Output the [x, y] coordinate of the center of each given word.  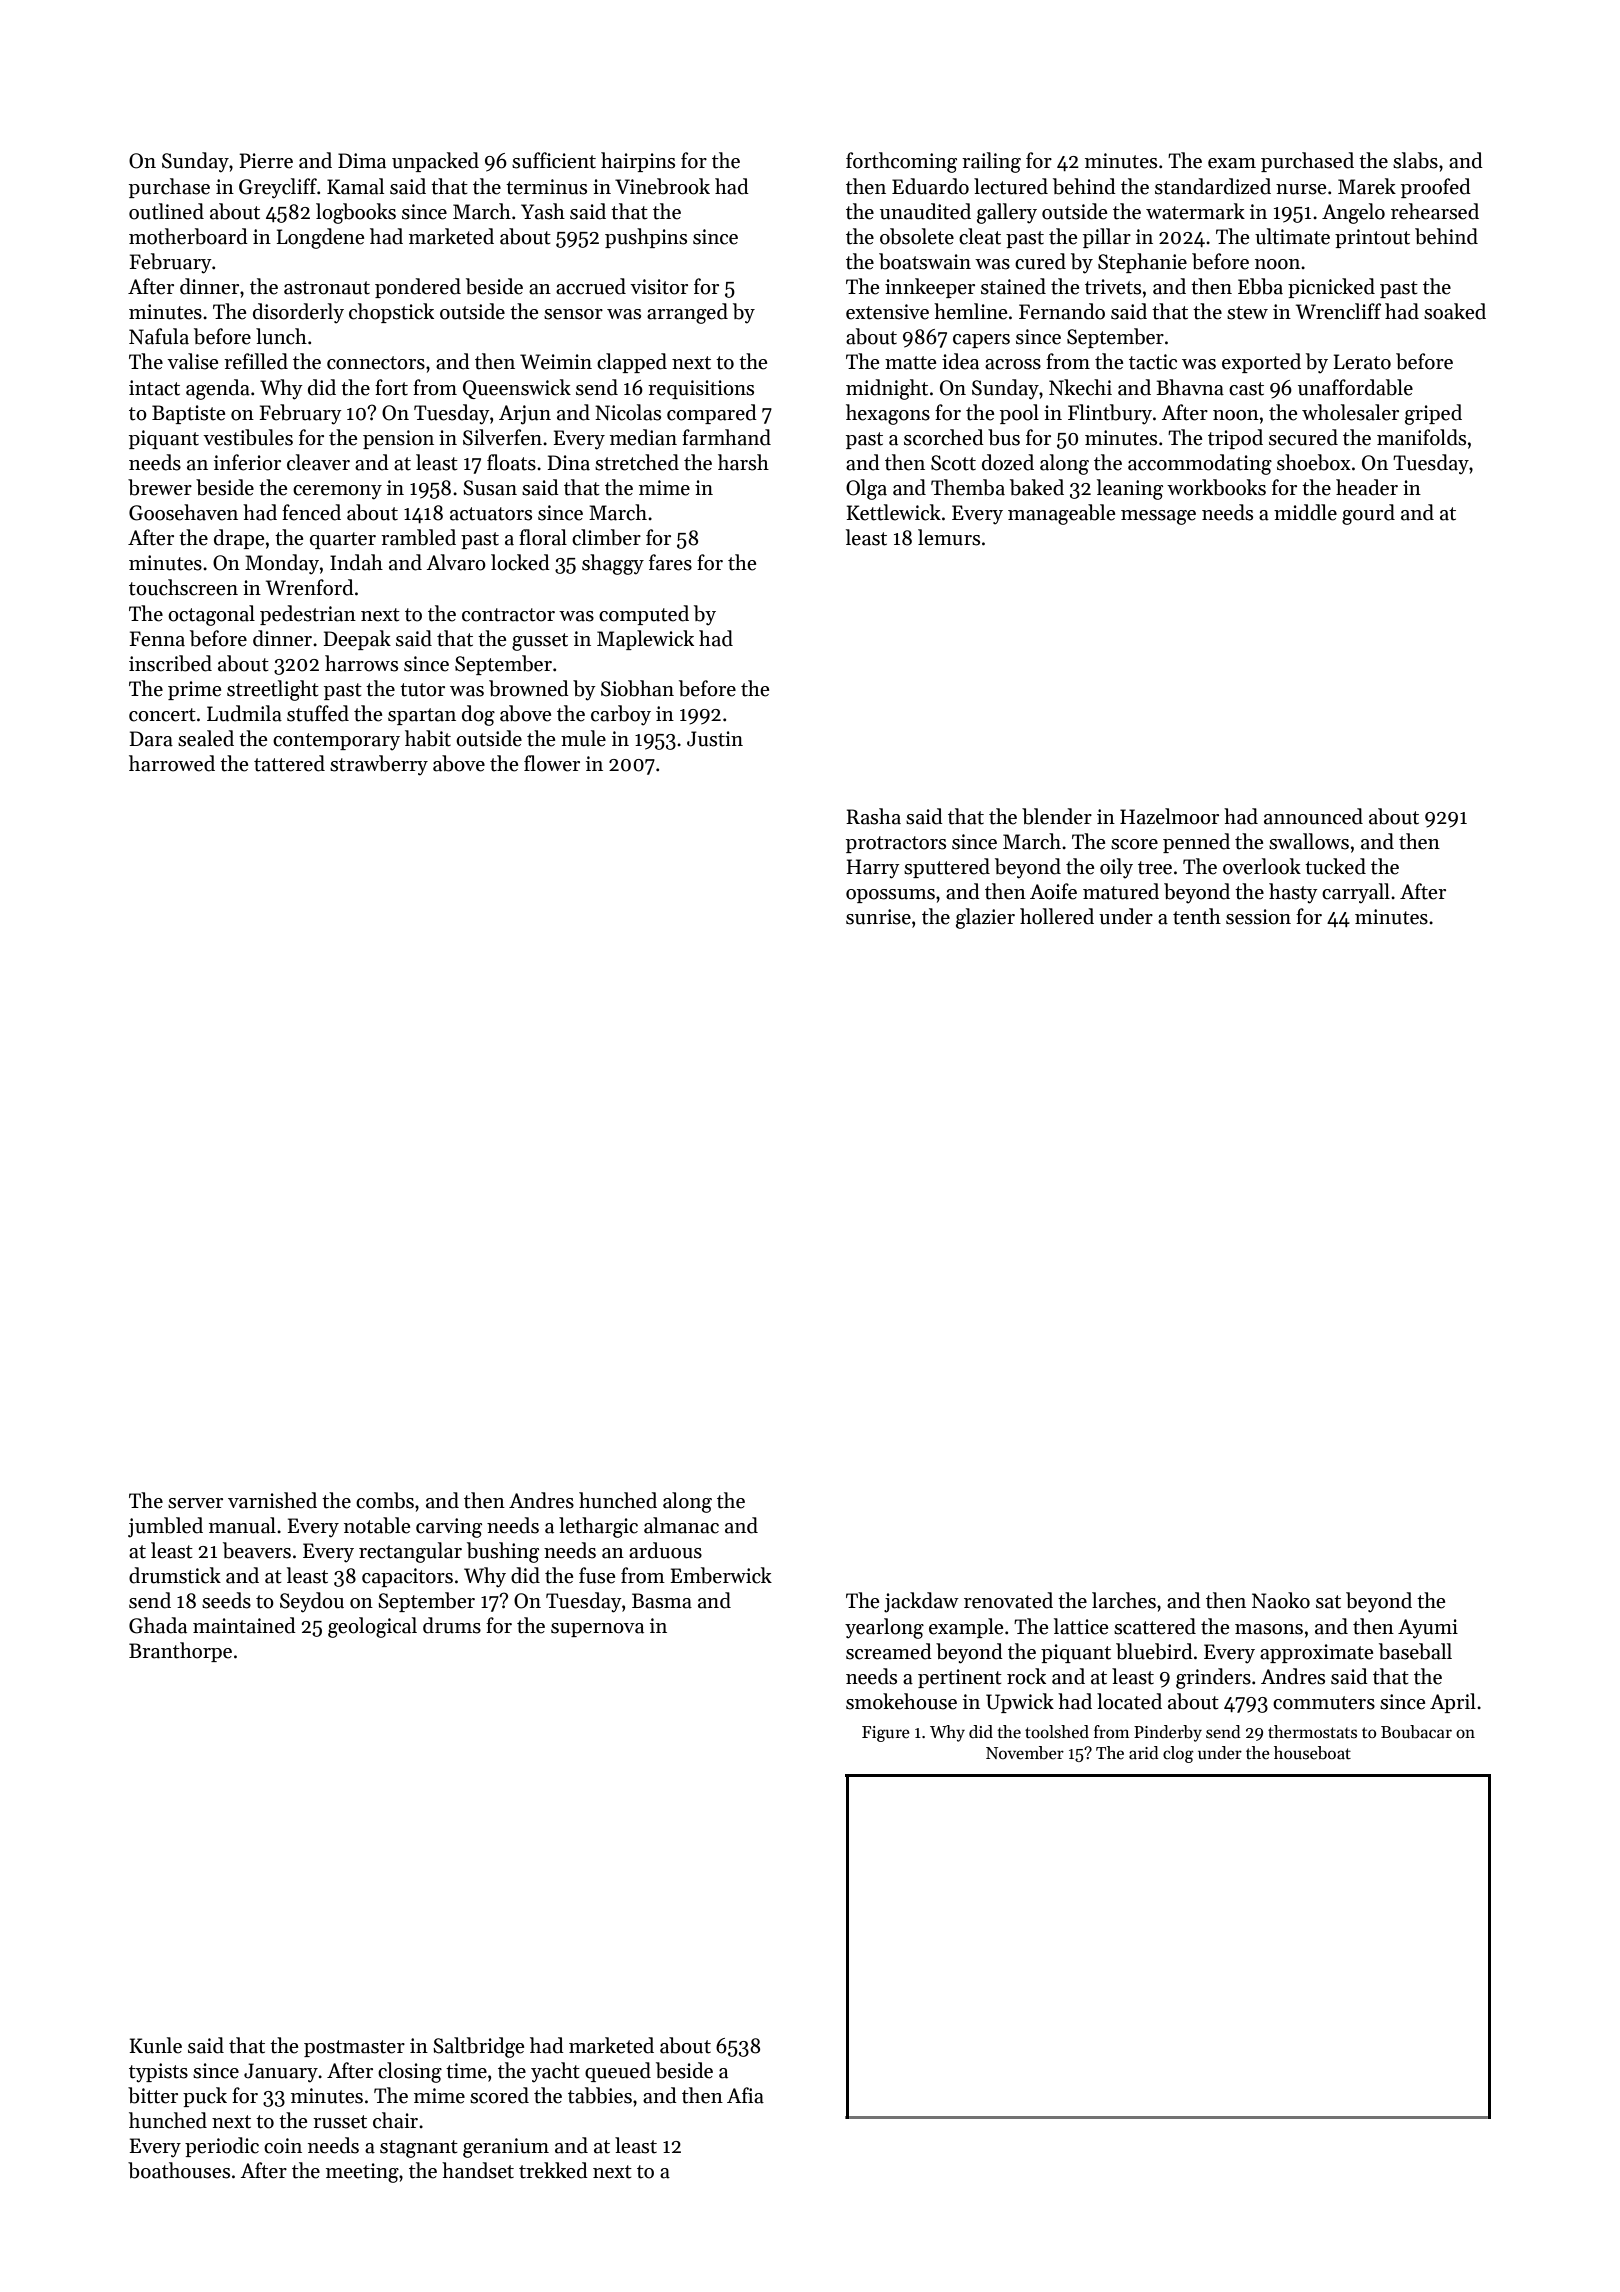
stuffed [318, 713]
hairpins [638, 162]
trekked [553, 2170]
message [1158, 517]
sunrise [878, 917]
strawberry [379, 765]
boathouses [179, 2170]
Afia [745, 2095]
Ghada [158, 1625]
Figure [886, 1734]
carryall [1356, 893]
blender [1057, 816]
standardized [1213, 186]
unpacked [435, 162]
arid [1144, 1753]
